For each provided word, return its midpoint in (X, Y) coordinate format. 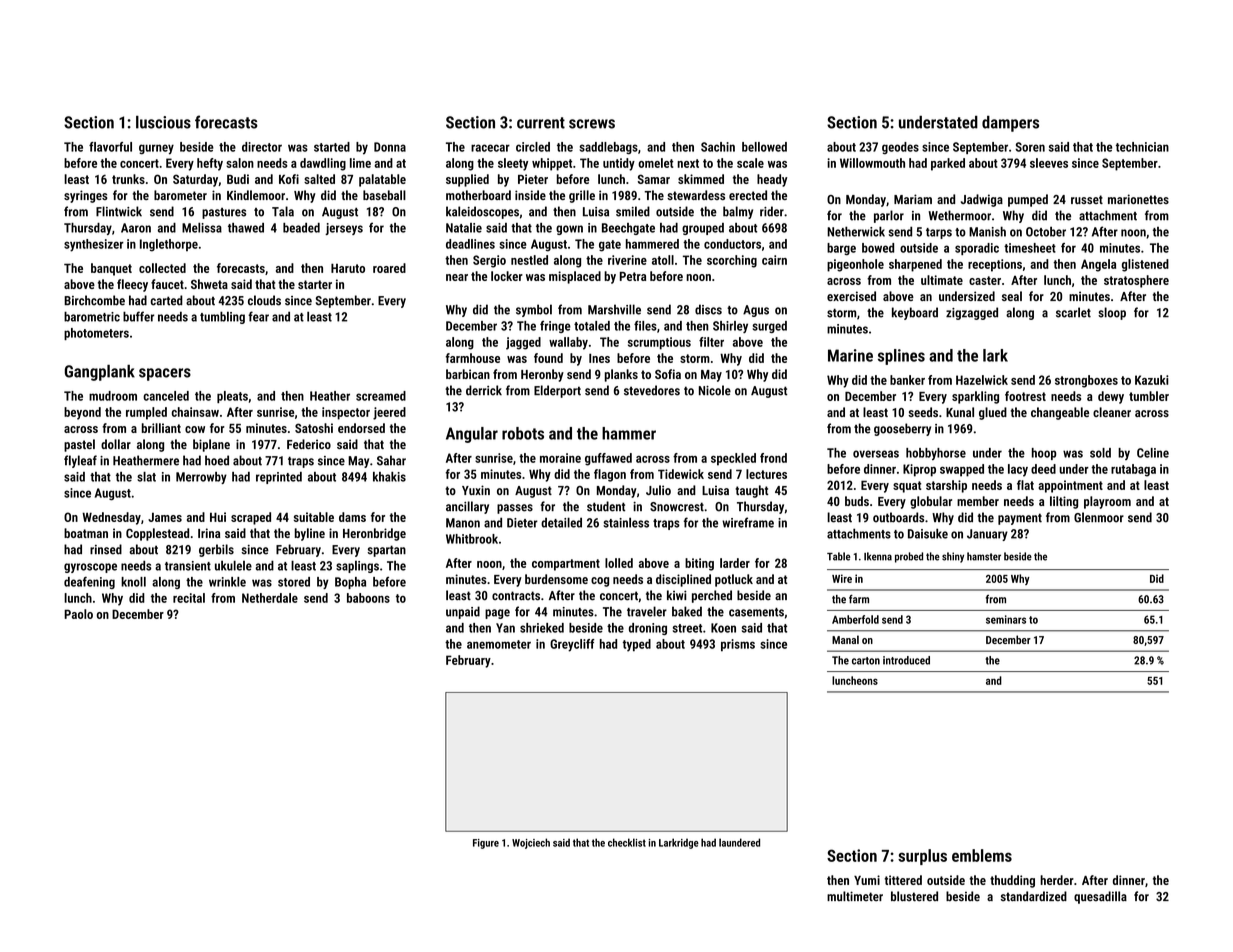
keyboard (915, 313)
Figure (486, 844)
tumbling (222, 317)
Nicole (715, 390)
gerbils (216, 550)
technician (1142, 147)
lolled (619, 563)
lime (360, 163)
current (541, 123)
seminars (1006, 619)
